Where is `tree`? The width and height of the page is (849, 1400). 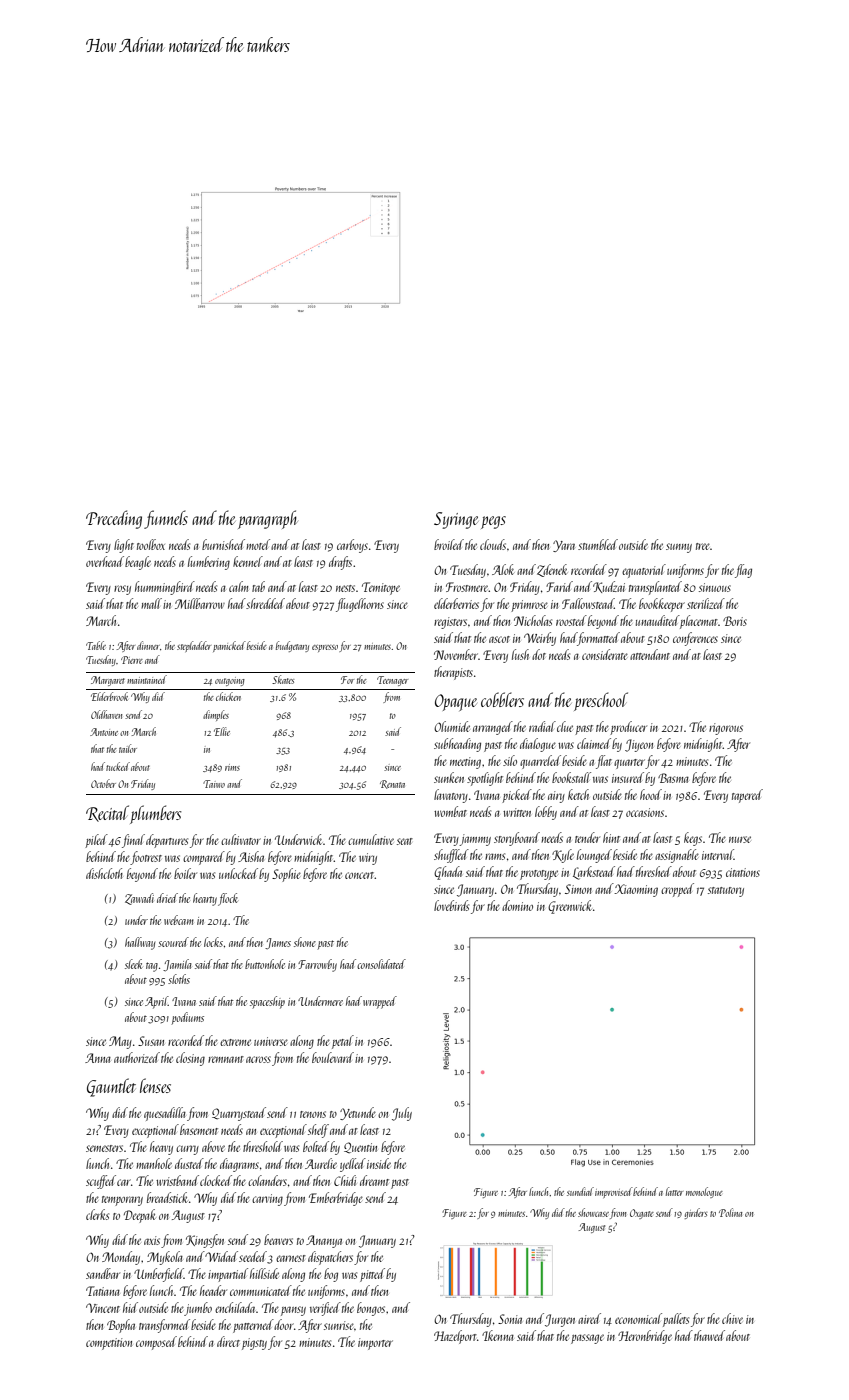
tree is located at coordinates (703, 546).
